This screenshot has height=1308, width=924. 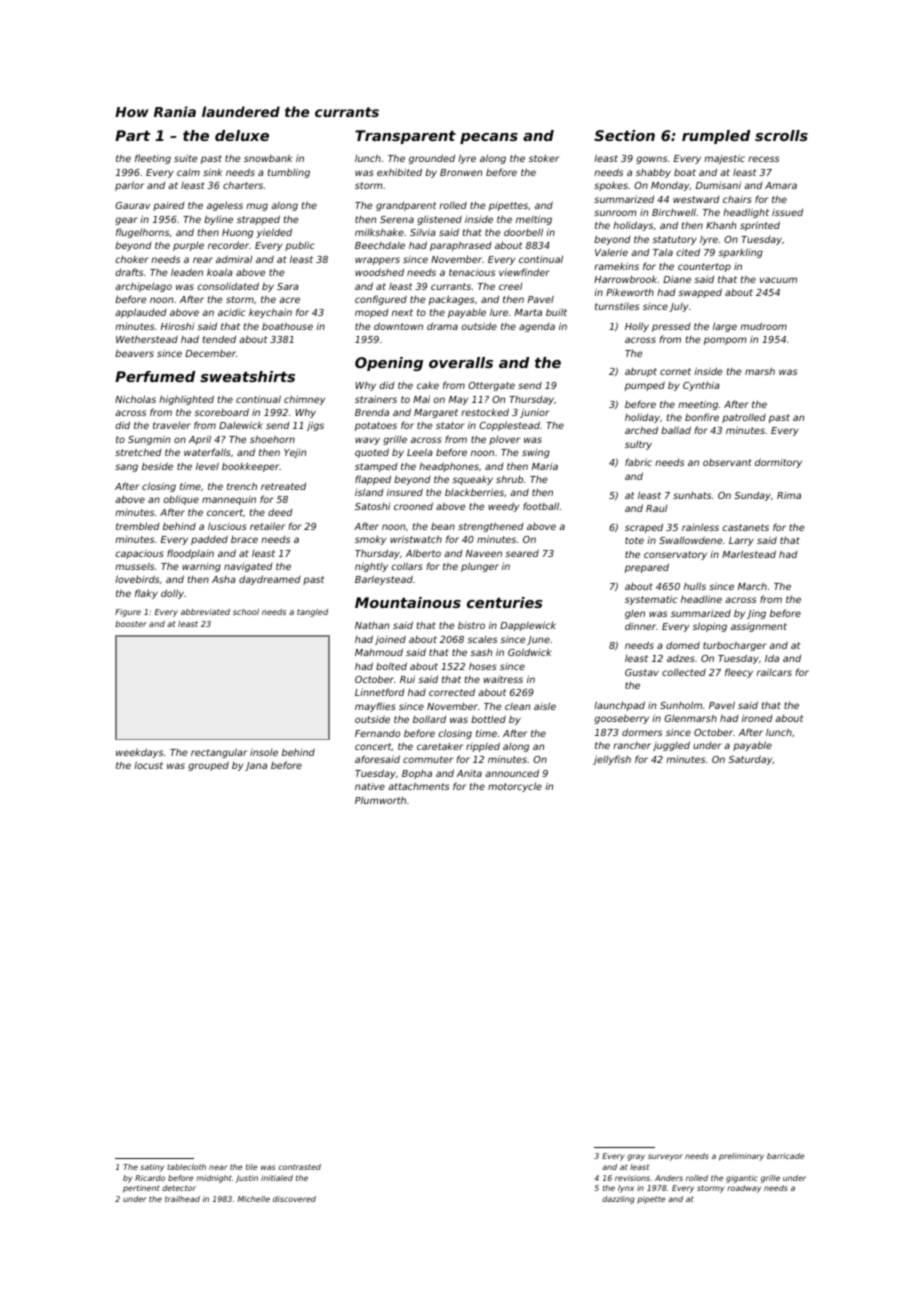 What do you see at coordinates (481, 652) in the screenshot?
I see `sash` at bounding box center [481, 652].
